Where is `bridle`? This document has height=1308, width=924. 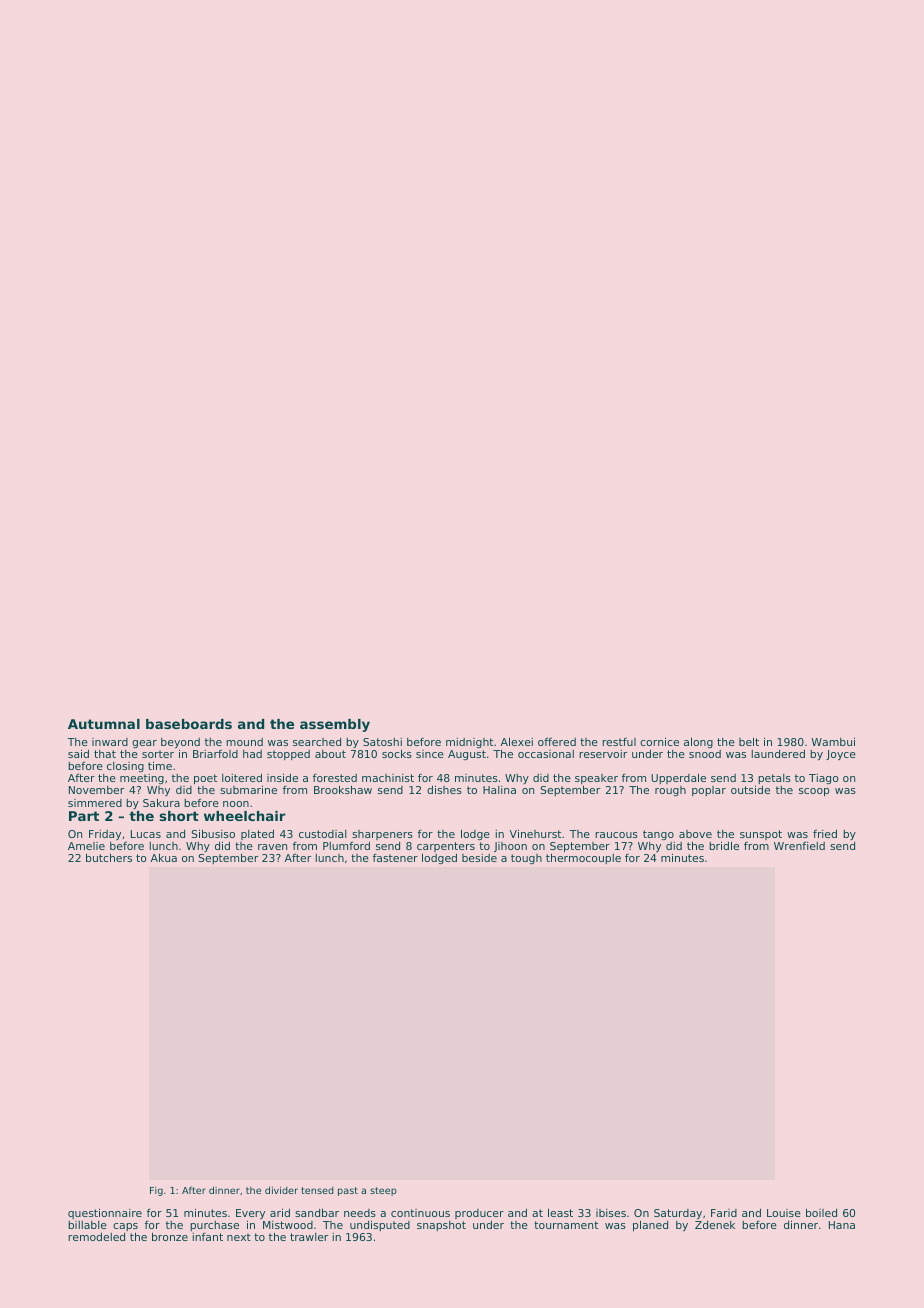
bridle is located at coordinates (724, 845).
